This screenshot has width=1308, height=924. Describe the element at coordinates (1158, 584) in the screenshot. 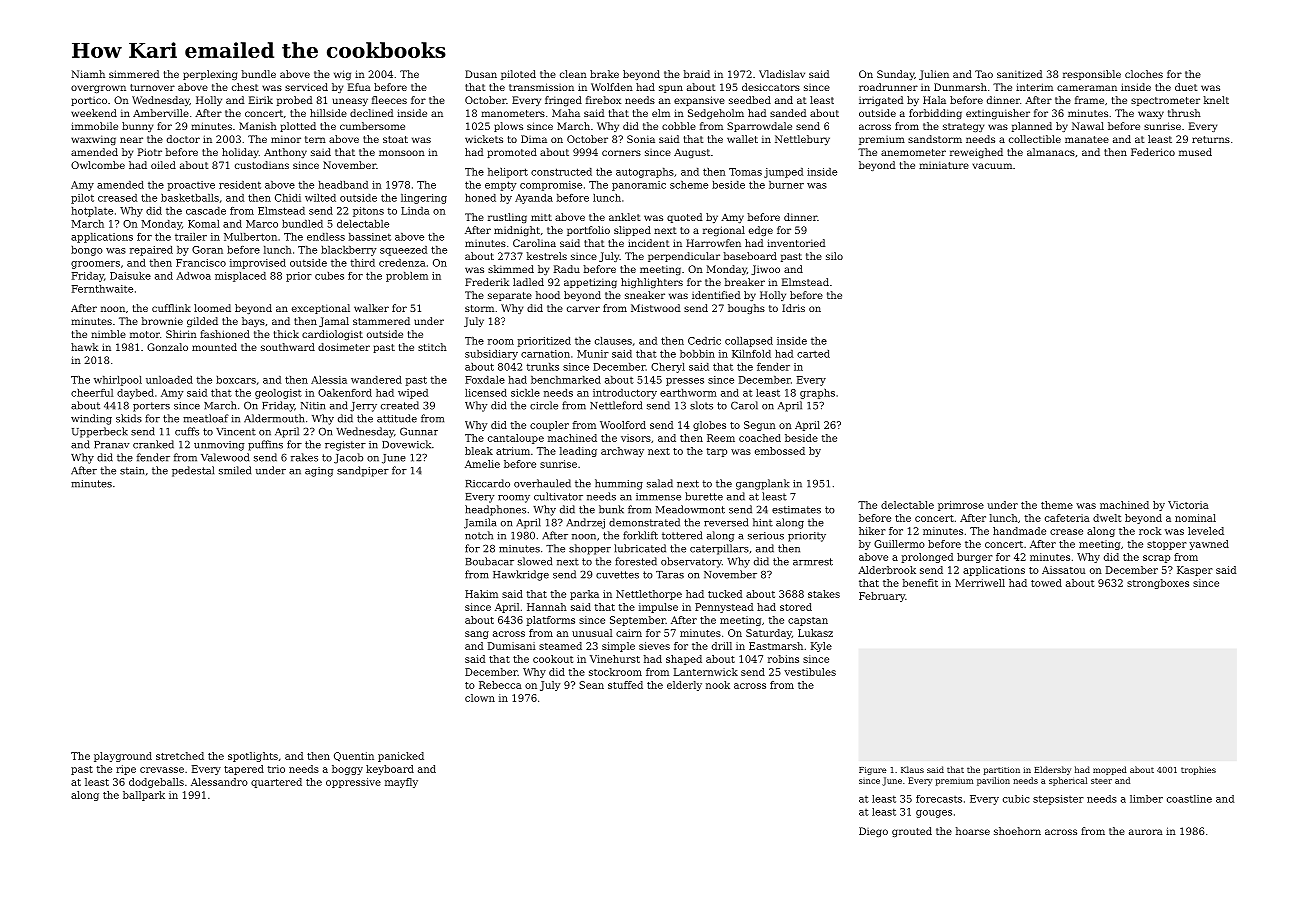

I see `strongboxes` at that location.
